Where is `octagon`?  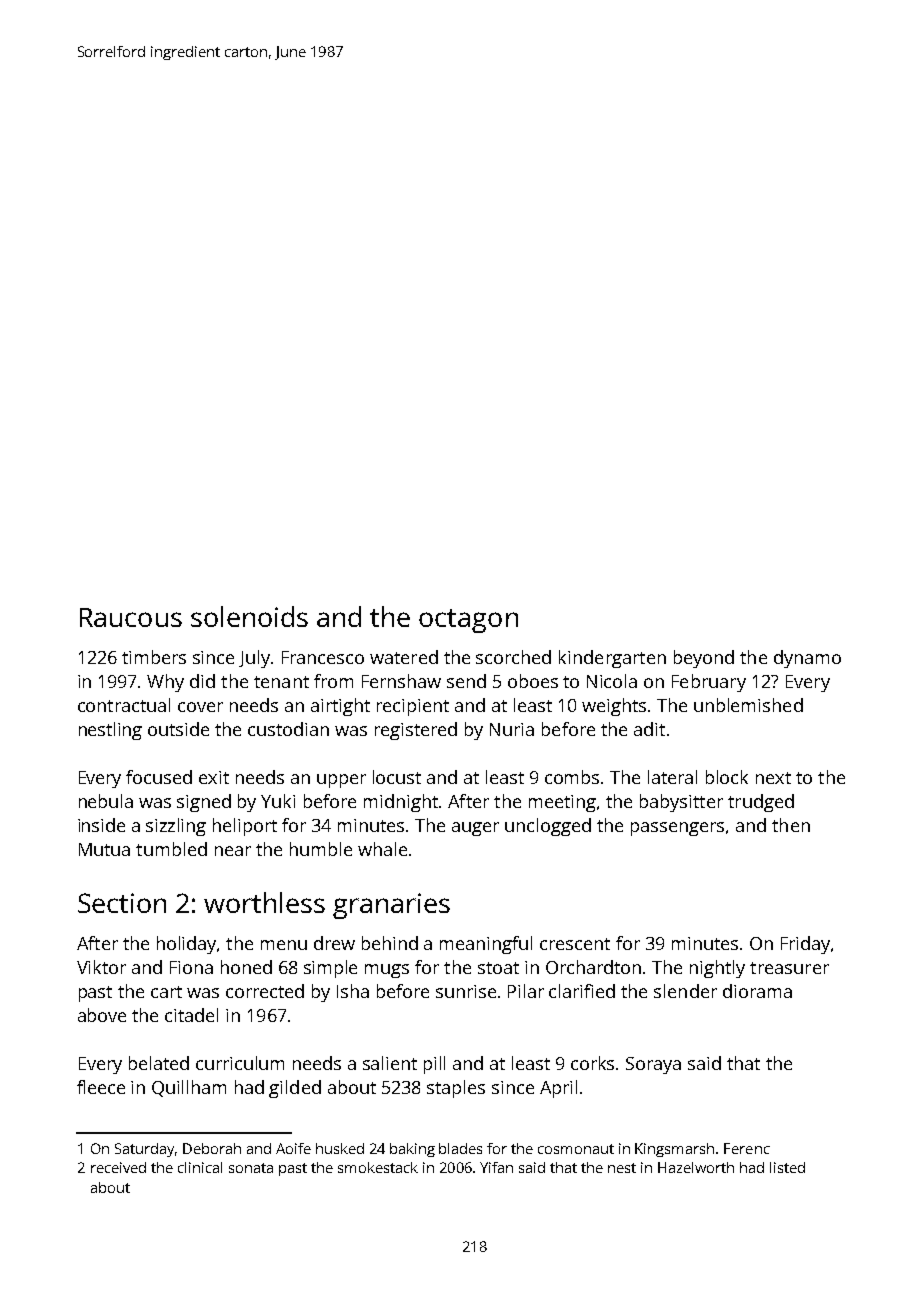
octagon is located at coordinates (468, 621).
